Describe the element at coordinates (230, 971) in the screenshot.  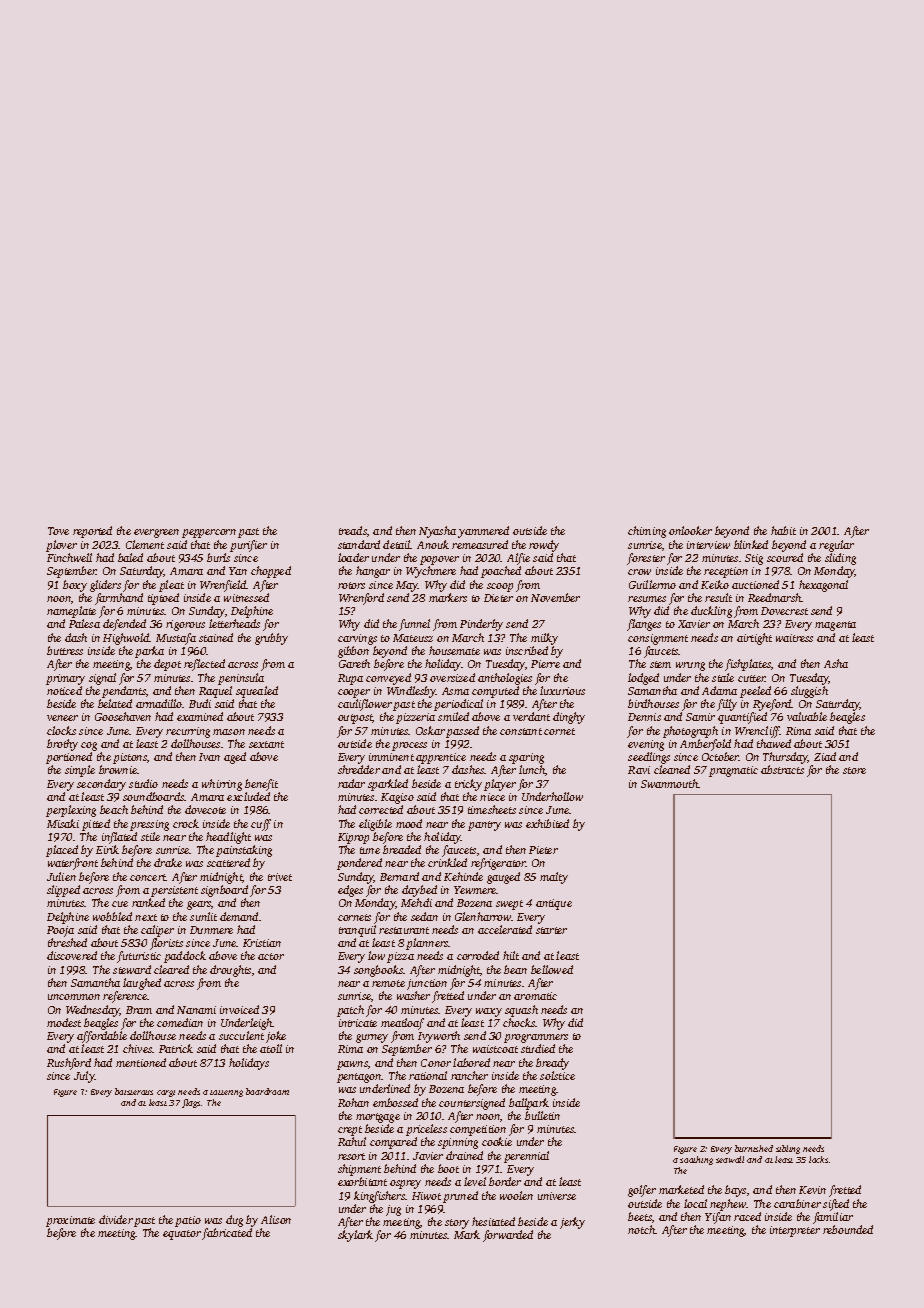
I see `droughts` at that location.
